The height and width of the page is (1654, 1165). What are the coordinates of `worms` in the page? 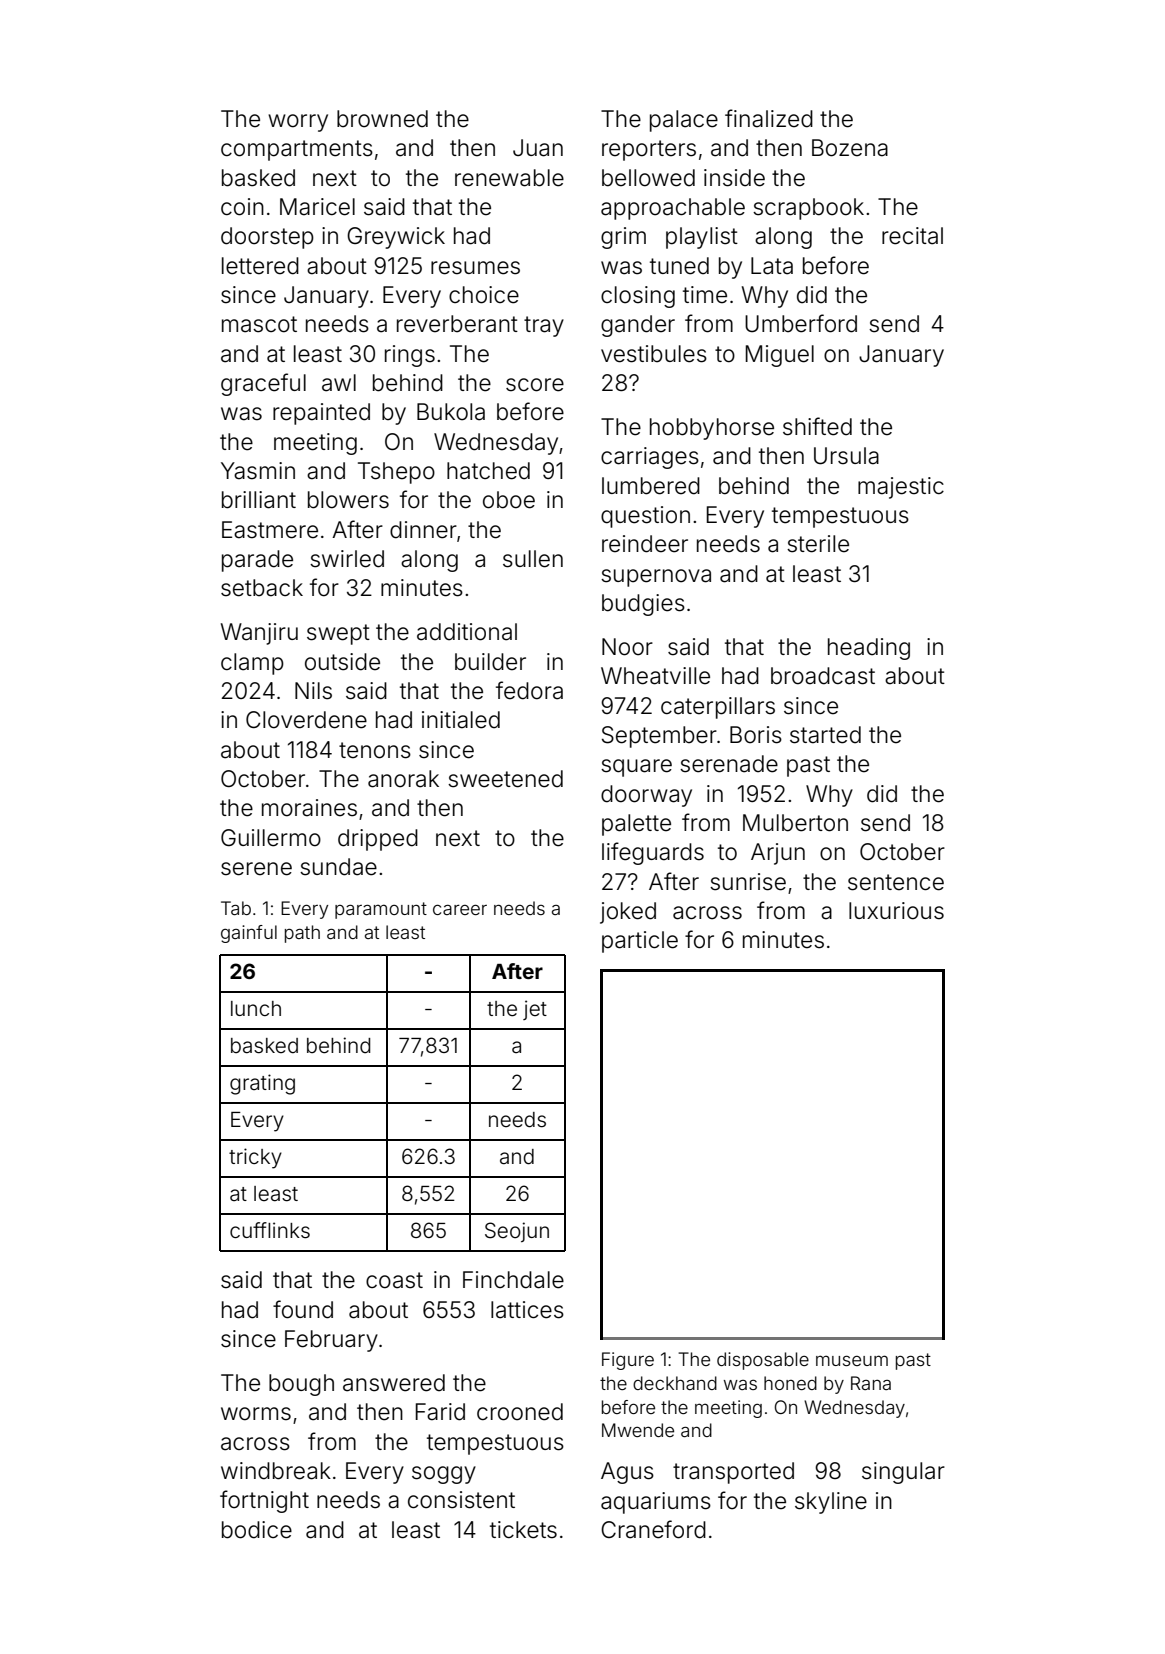 It's located at (256, 1414).
